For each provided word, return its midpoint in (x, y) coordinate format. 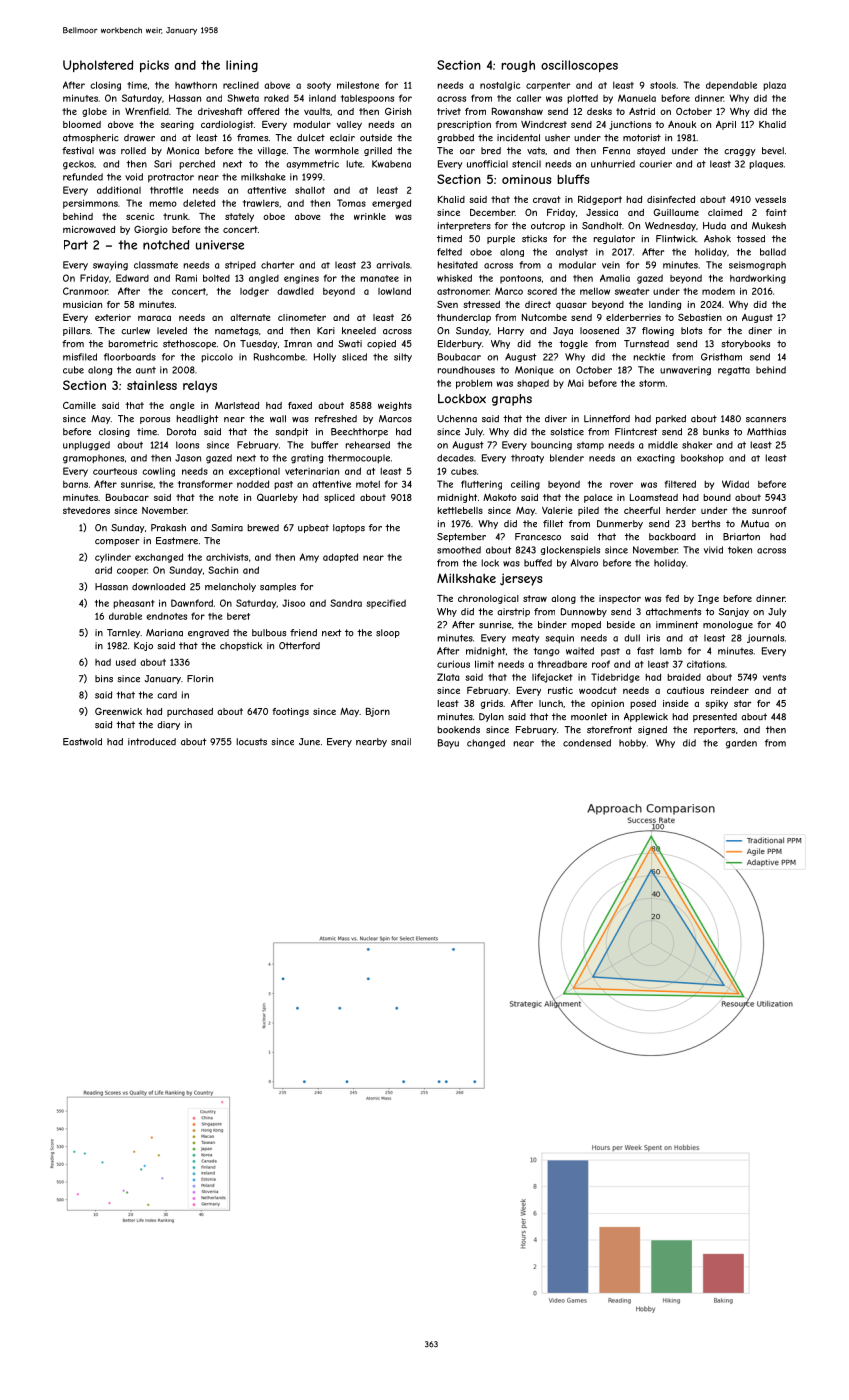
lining (242, 66)
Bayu (448, 744)
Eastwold (82, 742)
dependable (731, 86)
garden (741, 744)
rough (518, 66)
